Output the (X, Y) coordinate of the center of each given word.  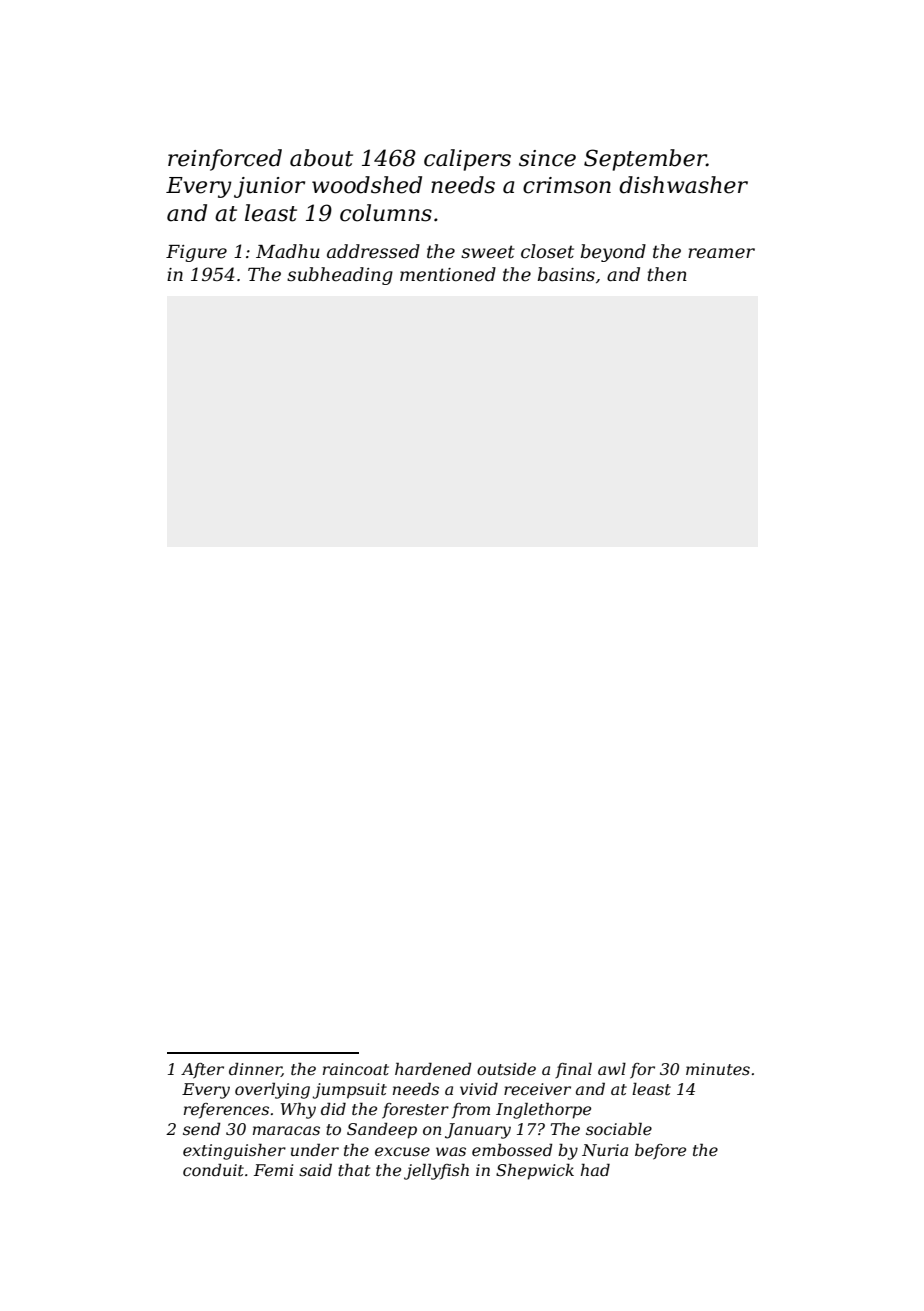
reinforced (225, 160)
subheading (340, 276)
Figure (196, 253)
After (202, 1071)
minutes (718, 1069)
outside (506, 1069)
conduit (213, 1170)
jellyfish (436, 1171)
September (645, 160)
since (547, 158)
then (667, 274)
